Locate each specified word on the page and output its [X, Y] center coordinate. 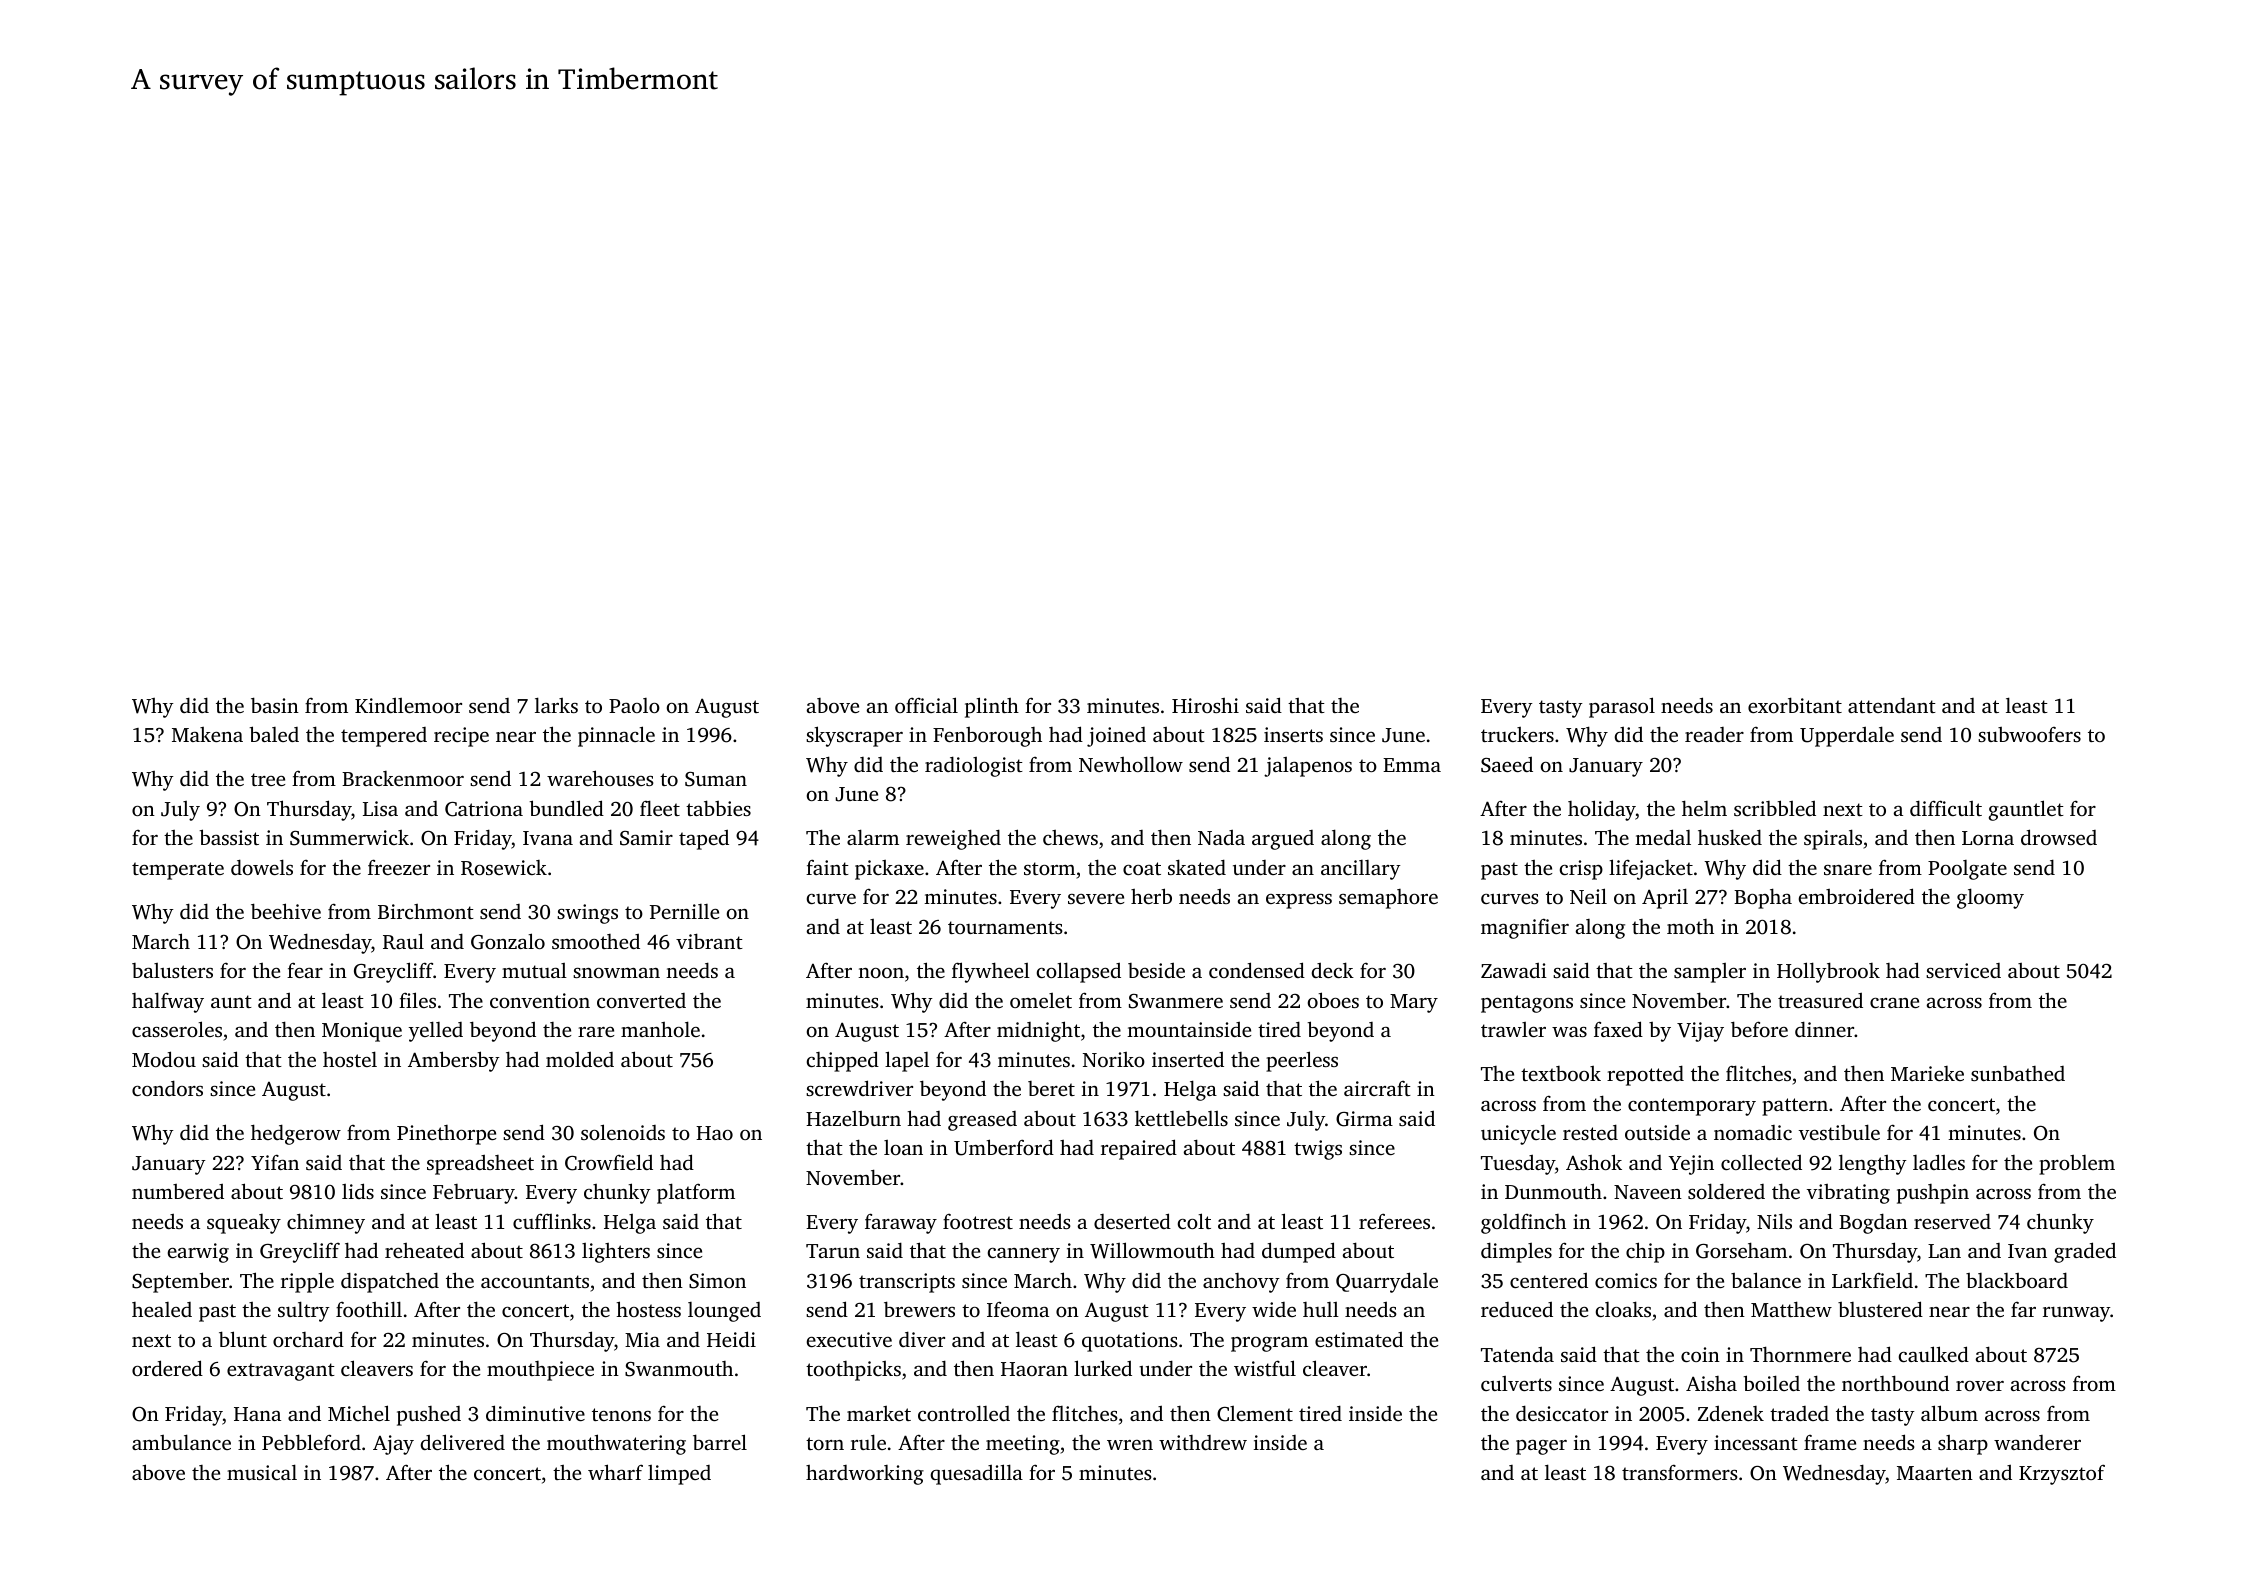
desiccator [1562, 1413]
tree [268, 779]
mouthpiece [540, 1371]
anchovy [1241, 1283]
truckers [1517, 734]
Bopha [1763, 898]
